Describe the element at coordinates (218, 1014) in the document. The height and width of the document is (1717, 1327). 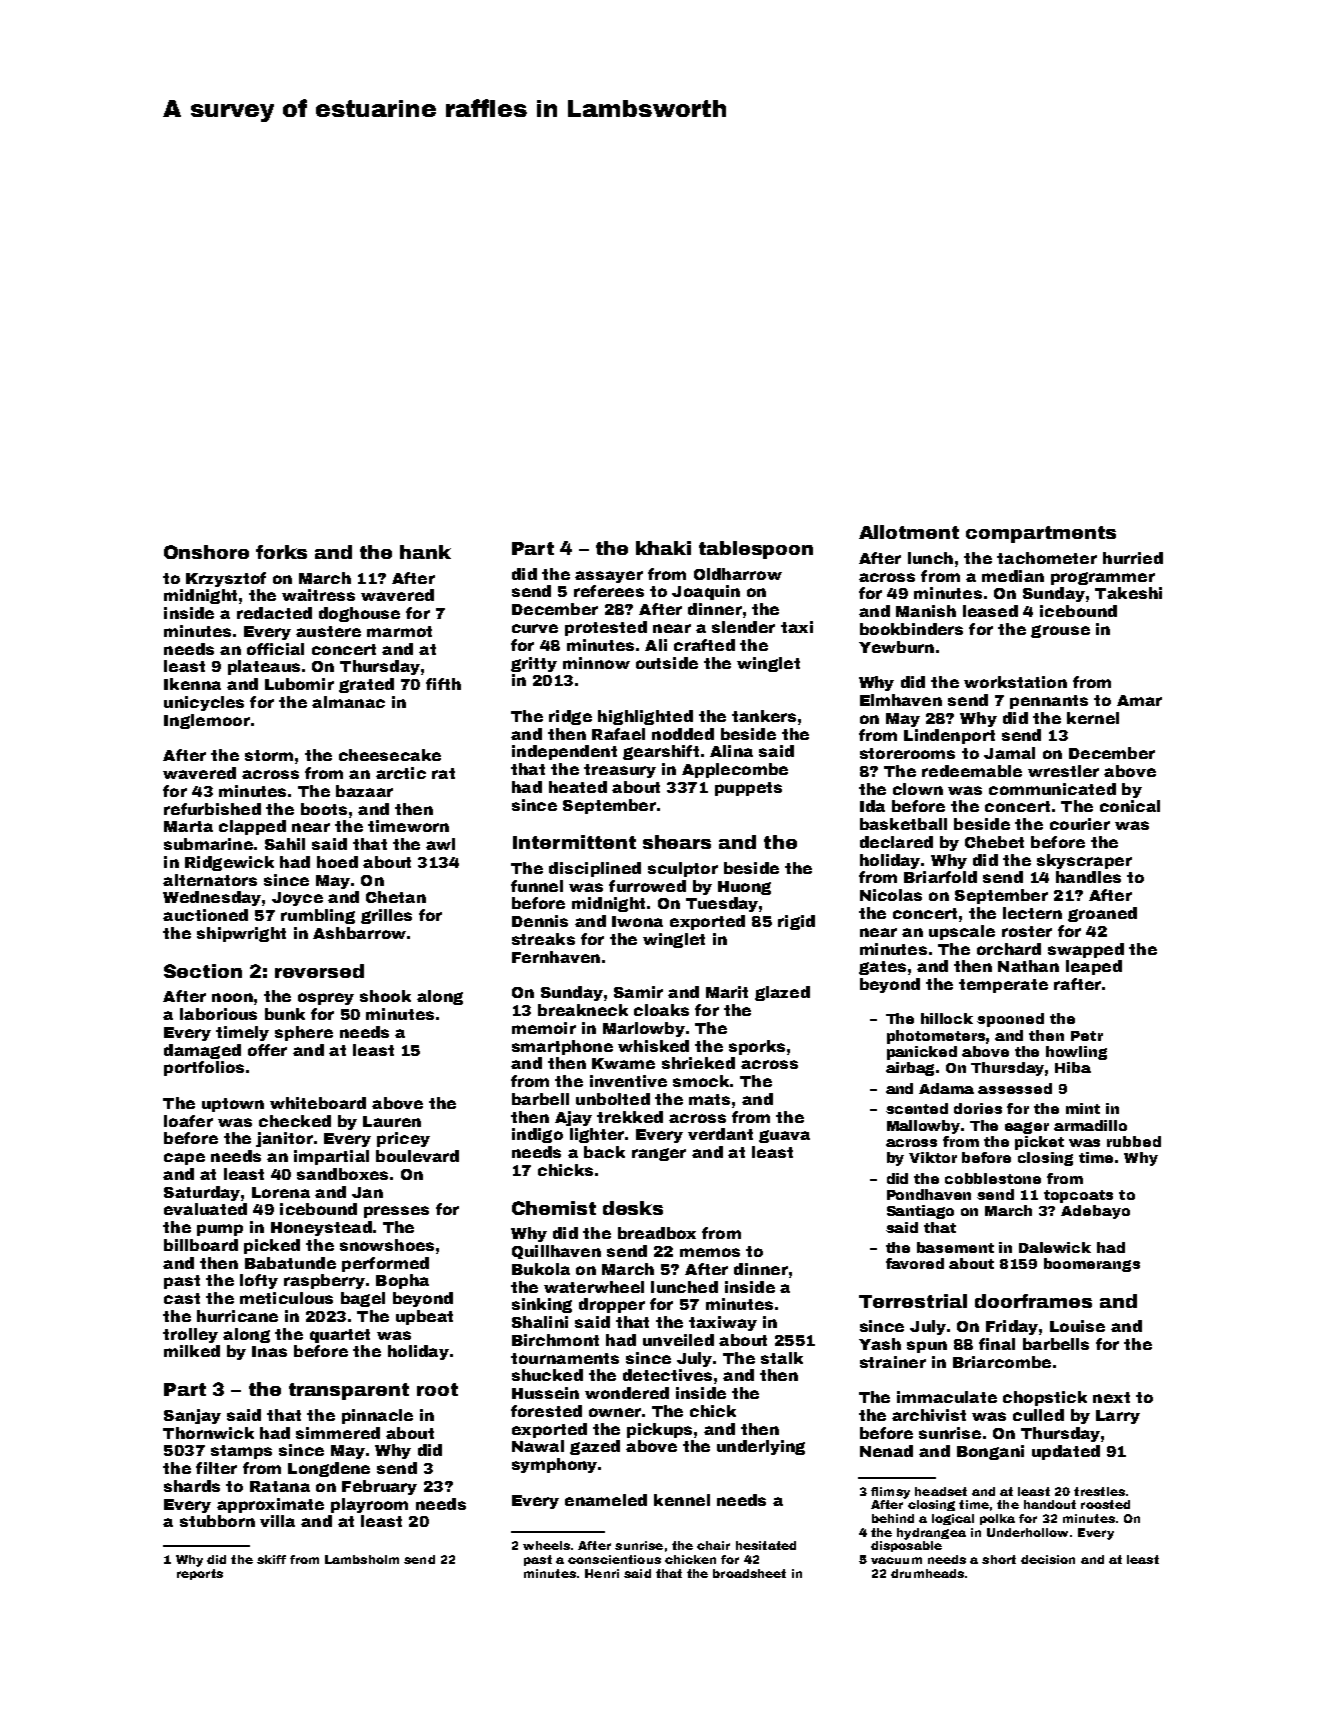
I see `laborious` at that location.
